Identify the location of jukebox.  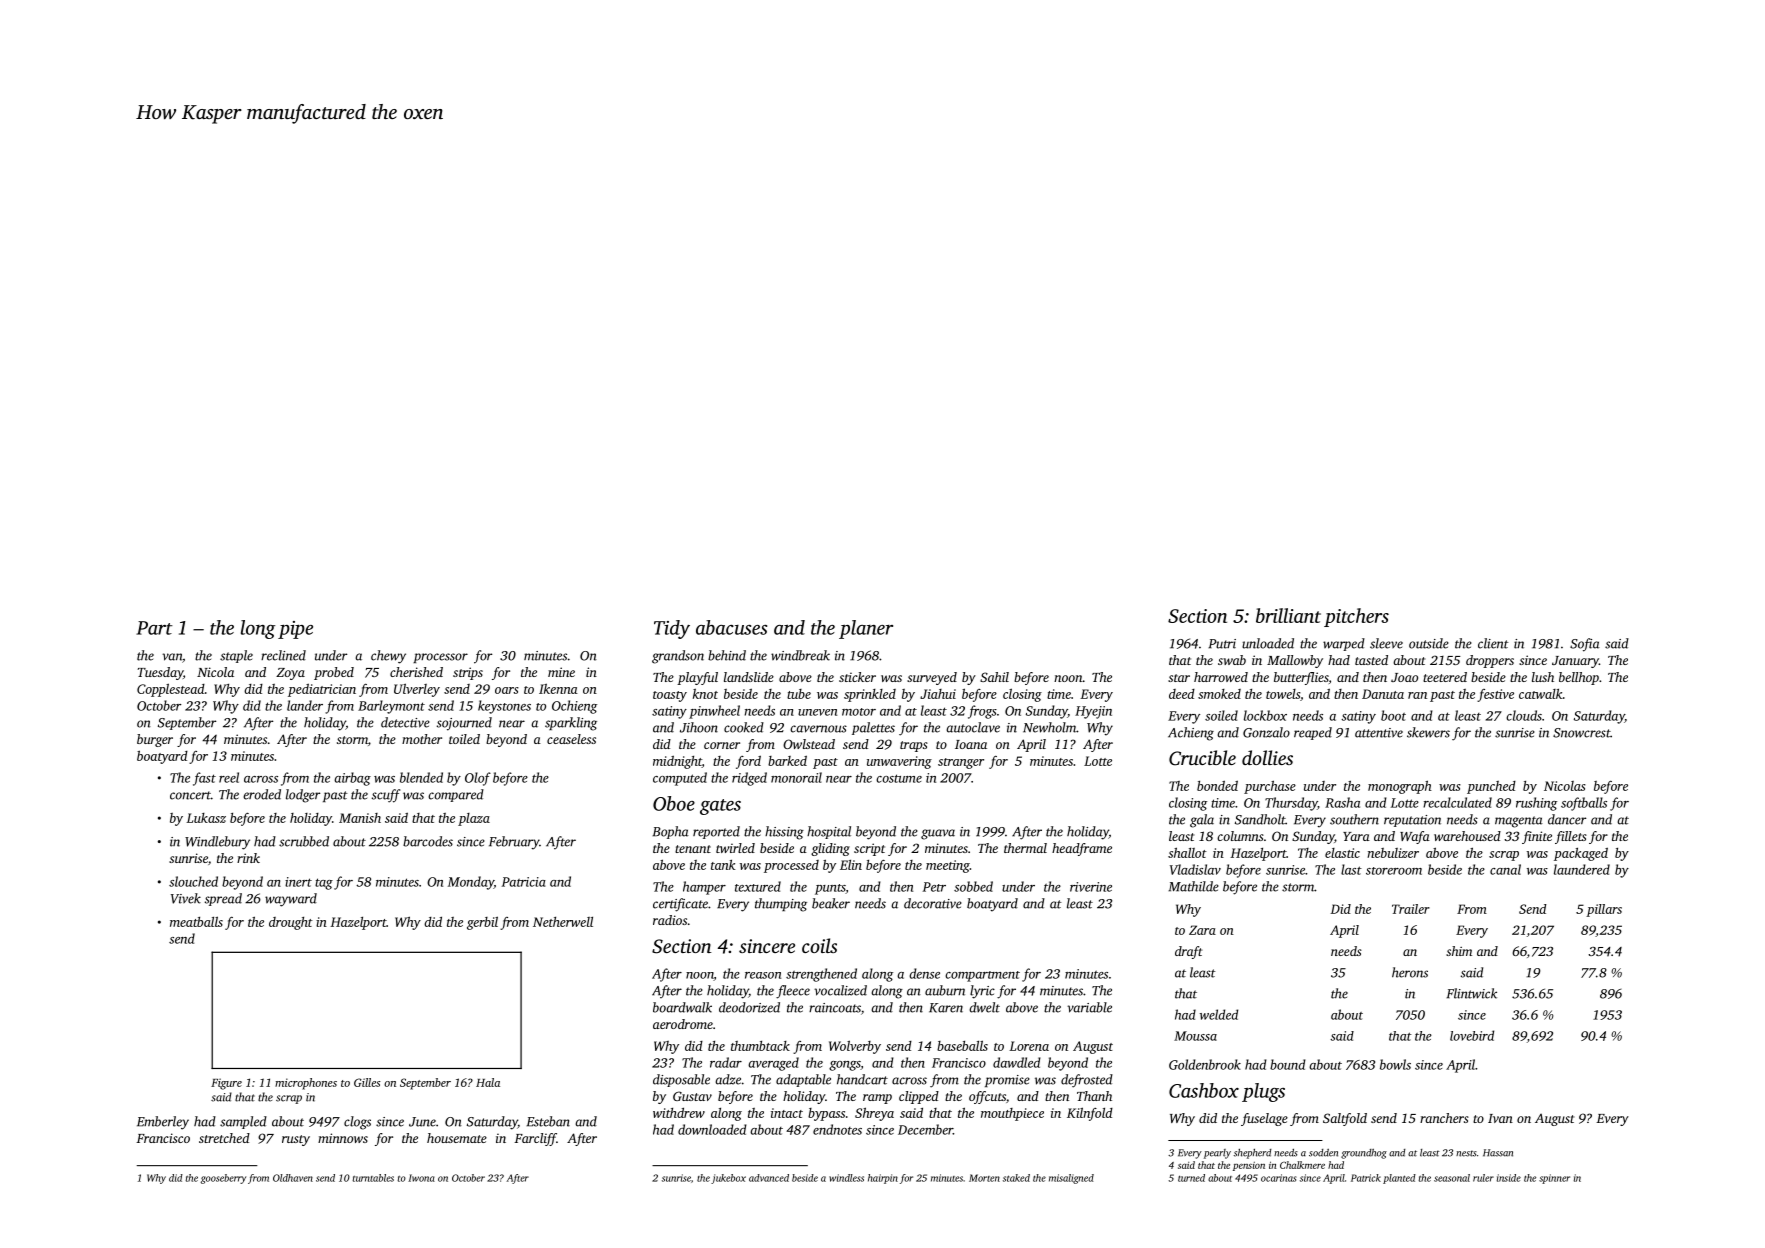
(728, 1179).
